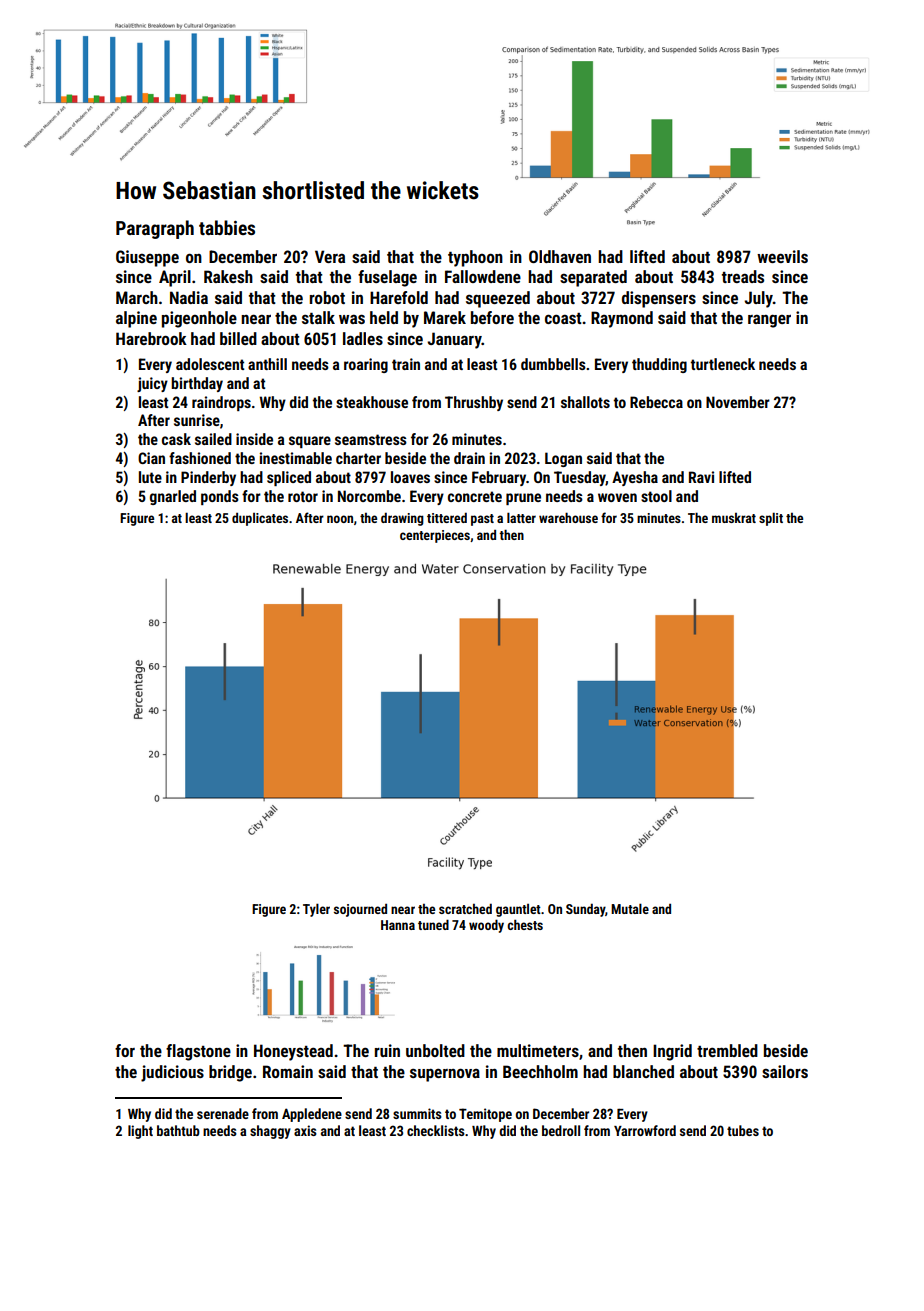 The height and width of the document is (1311, 924). Describe the element at coordinates (417, 1113) in the document. I see `summits` at that location.
